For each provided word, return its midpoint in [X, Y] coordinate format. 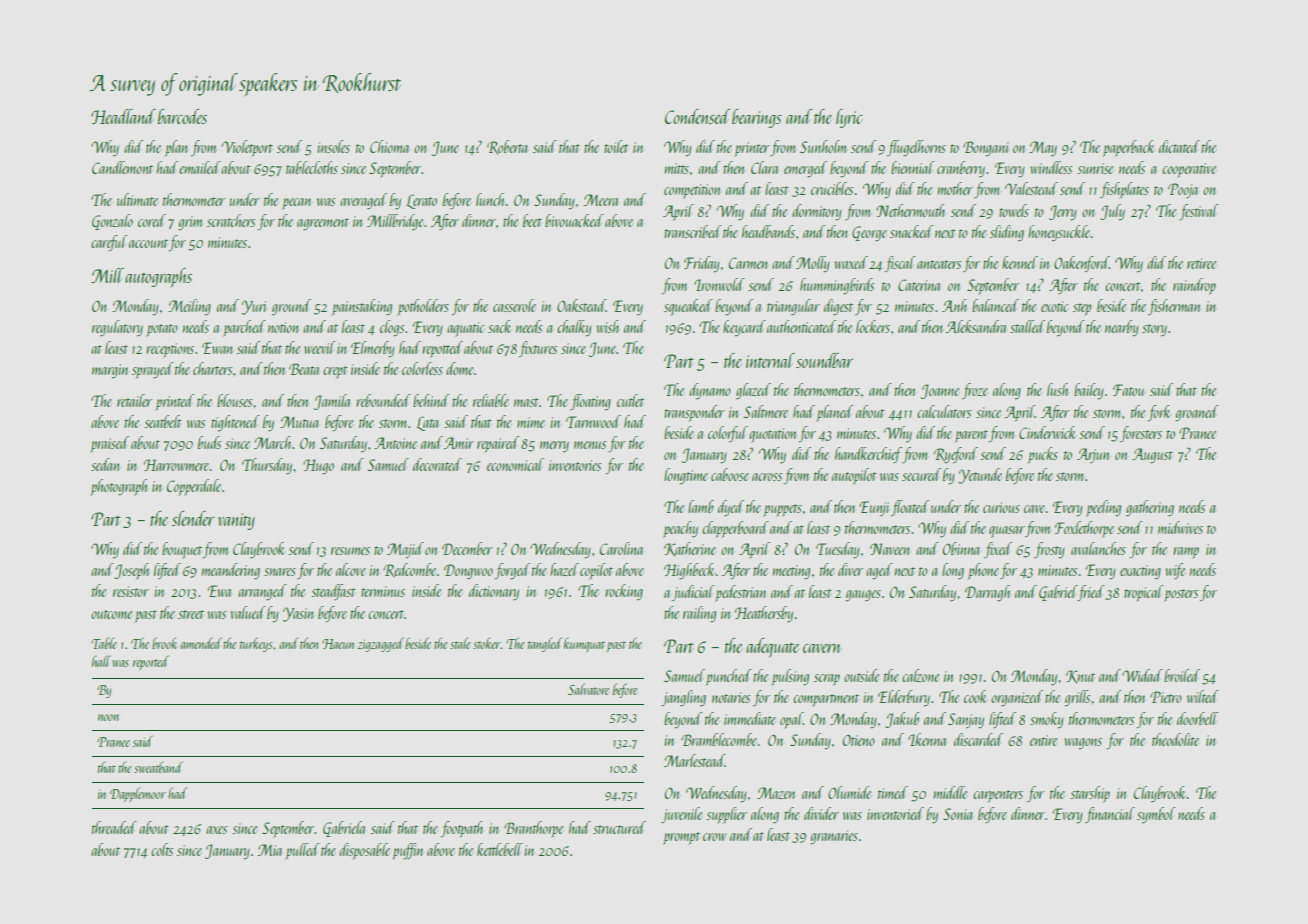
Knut [1080, 677]
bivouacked [574, 220]
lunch [490, 199]
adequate [772, 648]
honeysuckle [1059, 233]
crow [714, 837]
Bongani [986, 148]
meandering [231, 571]
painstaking [362, 307]
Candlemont [122, 167]
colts [162, 849]
